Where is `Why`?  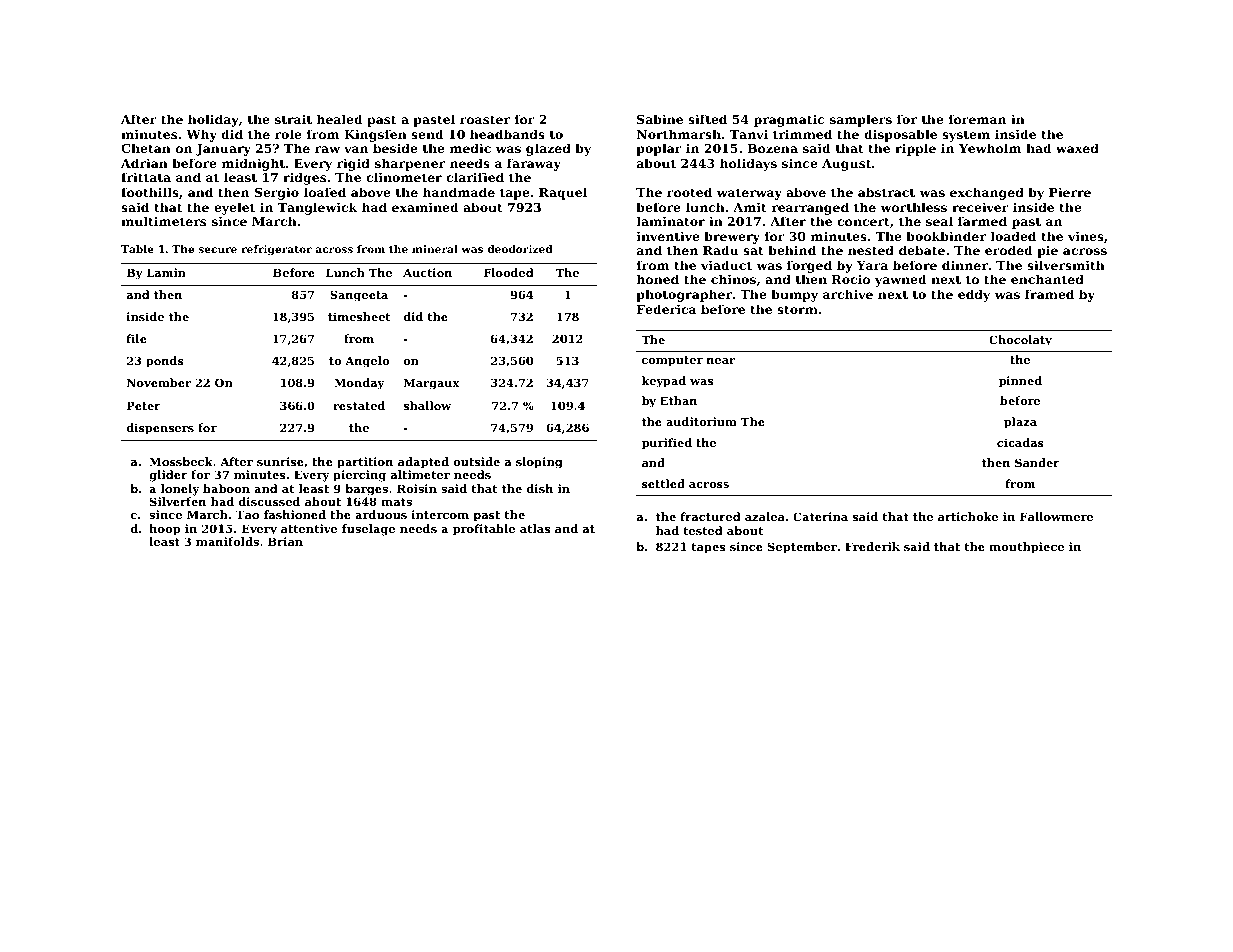 Why is located at coordinates (201, 135).
